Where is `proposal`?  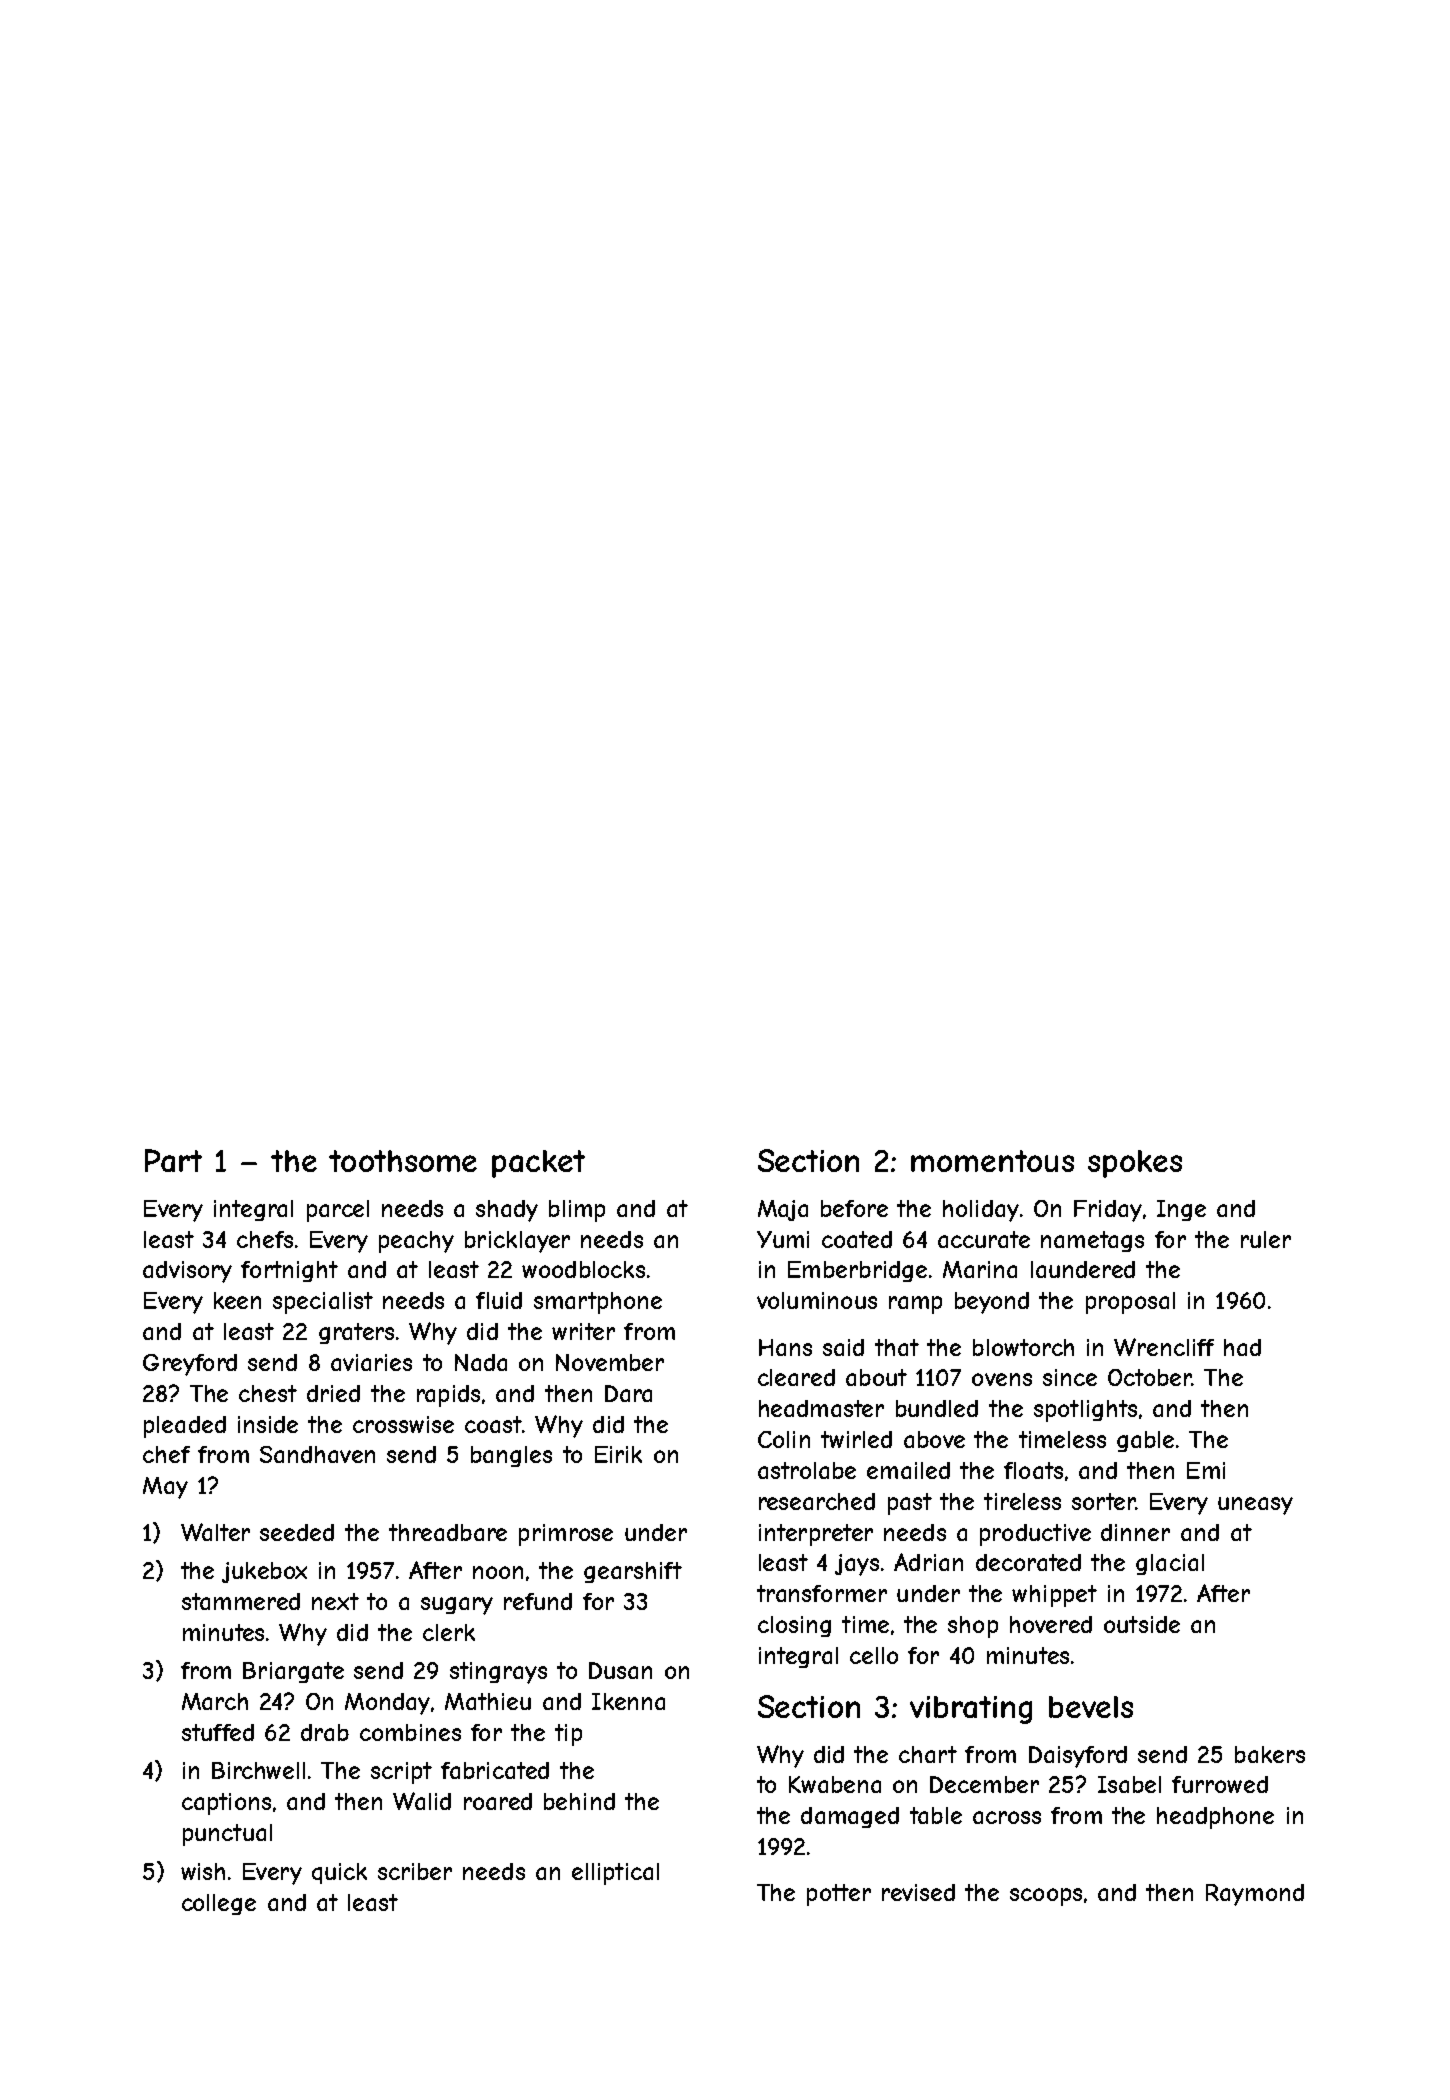 proposal is located at coordinates (1130, 1303).
